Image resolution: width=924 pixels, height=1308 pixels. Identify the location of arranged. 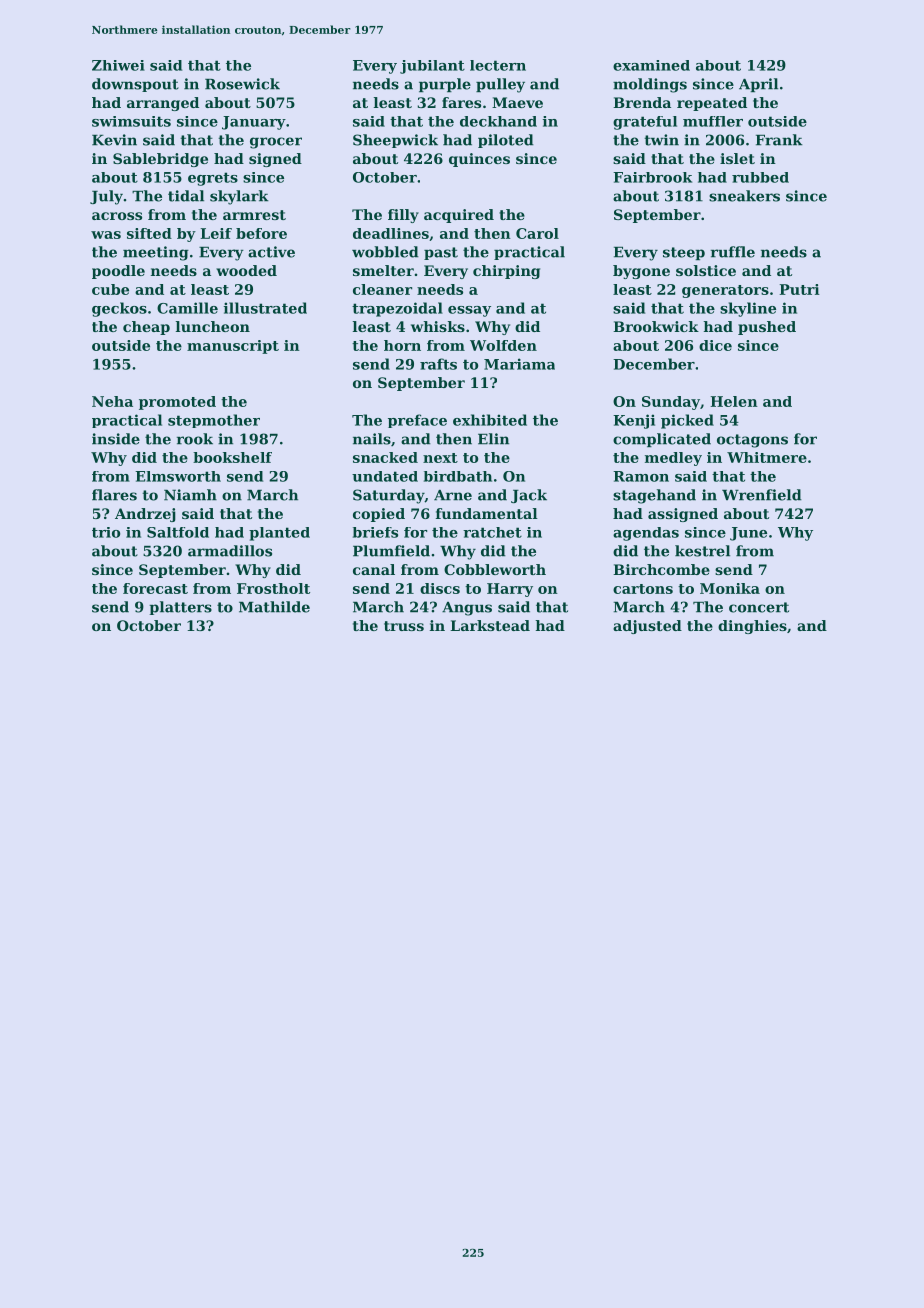
(163, 104).
